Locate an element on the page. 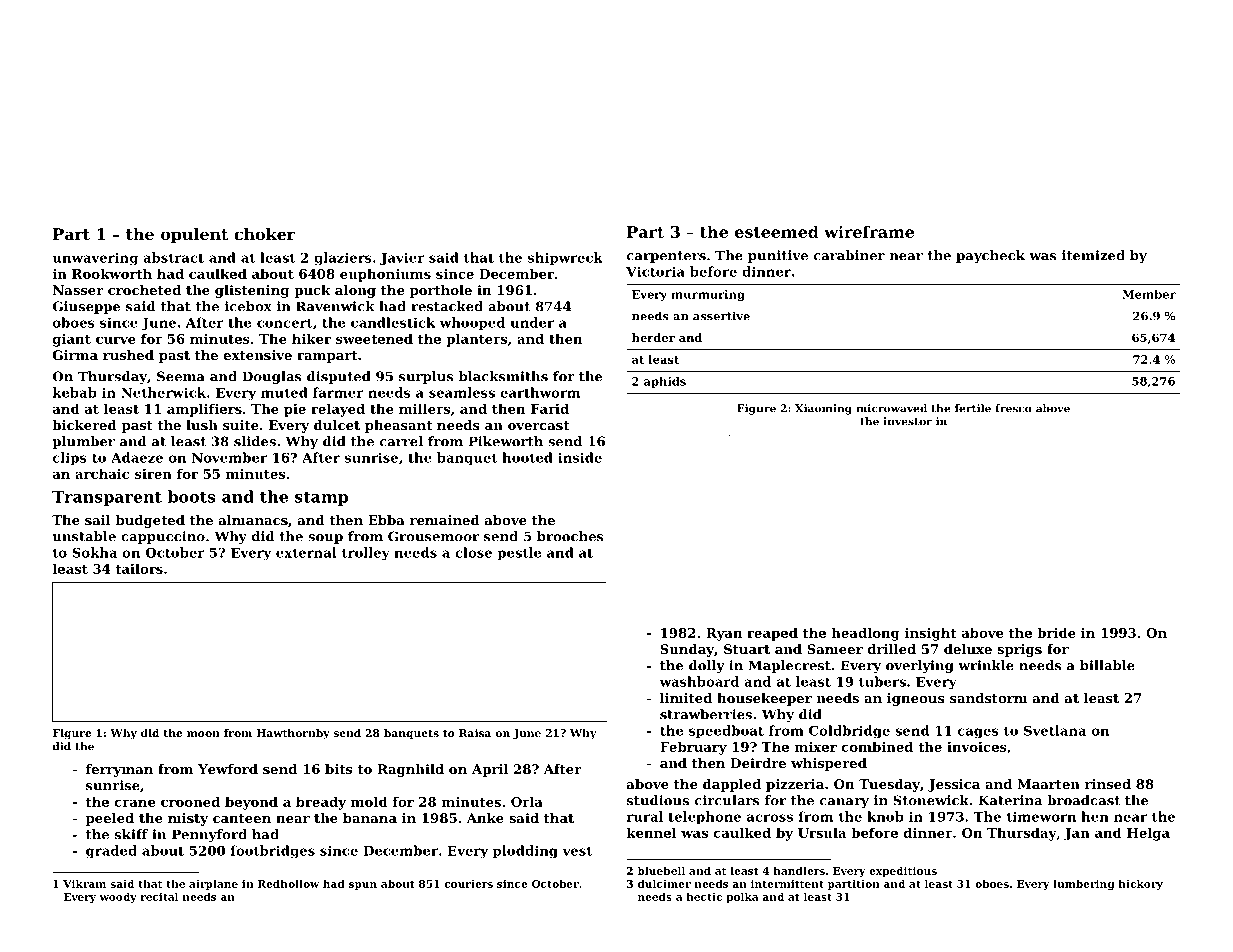 This page has width=1233, height=952. wireframe is located at coordinates (869, 231).
